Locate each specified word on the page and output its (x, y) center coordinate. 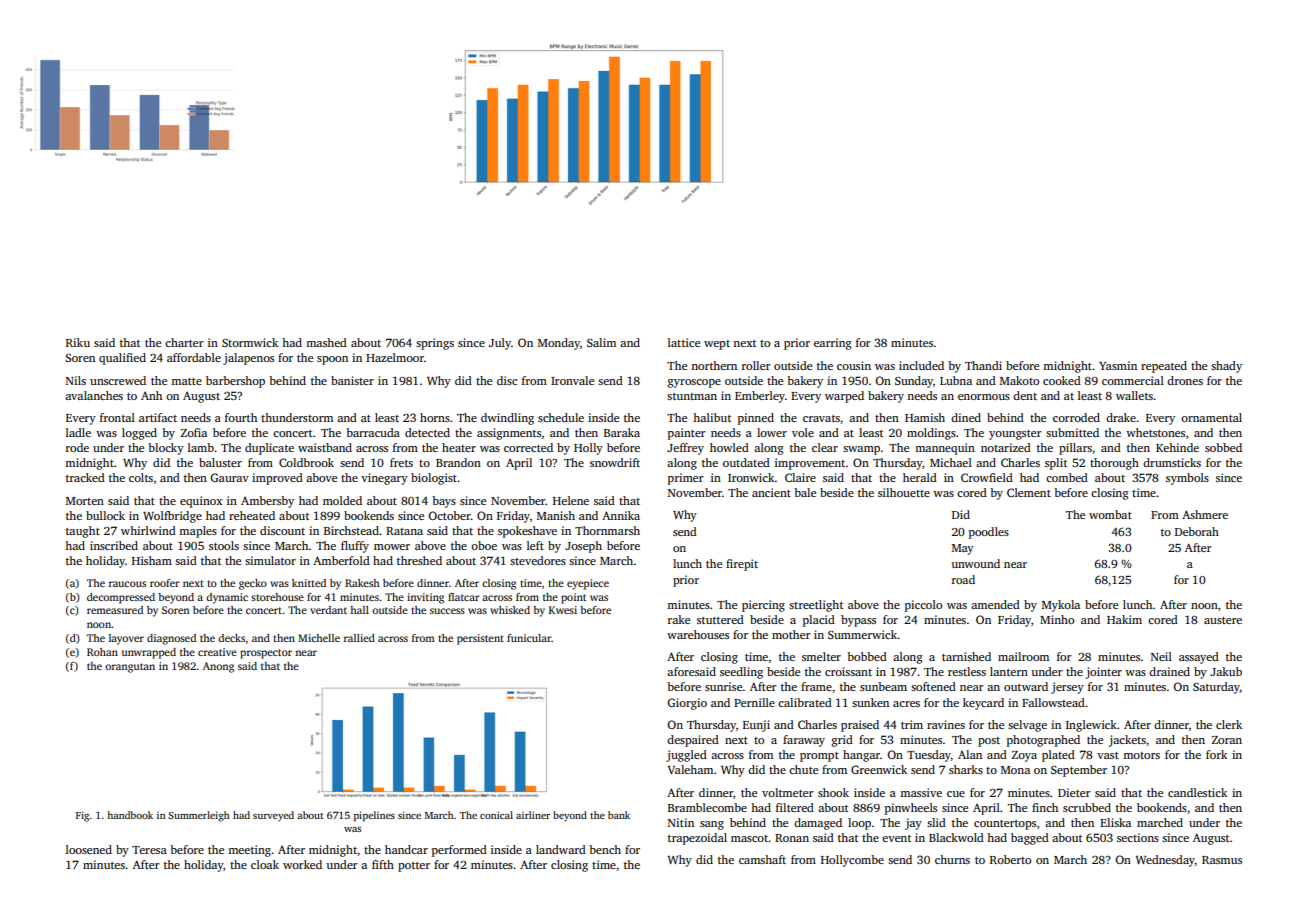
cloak (265, 864)
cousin (854, 365)
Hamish (925, 417)
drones (1185, 380)
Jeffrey (685, 449)
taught (83, 532)
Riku (78, 342)
